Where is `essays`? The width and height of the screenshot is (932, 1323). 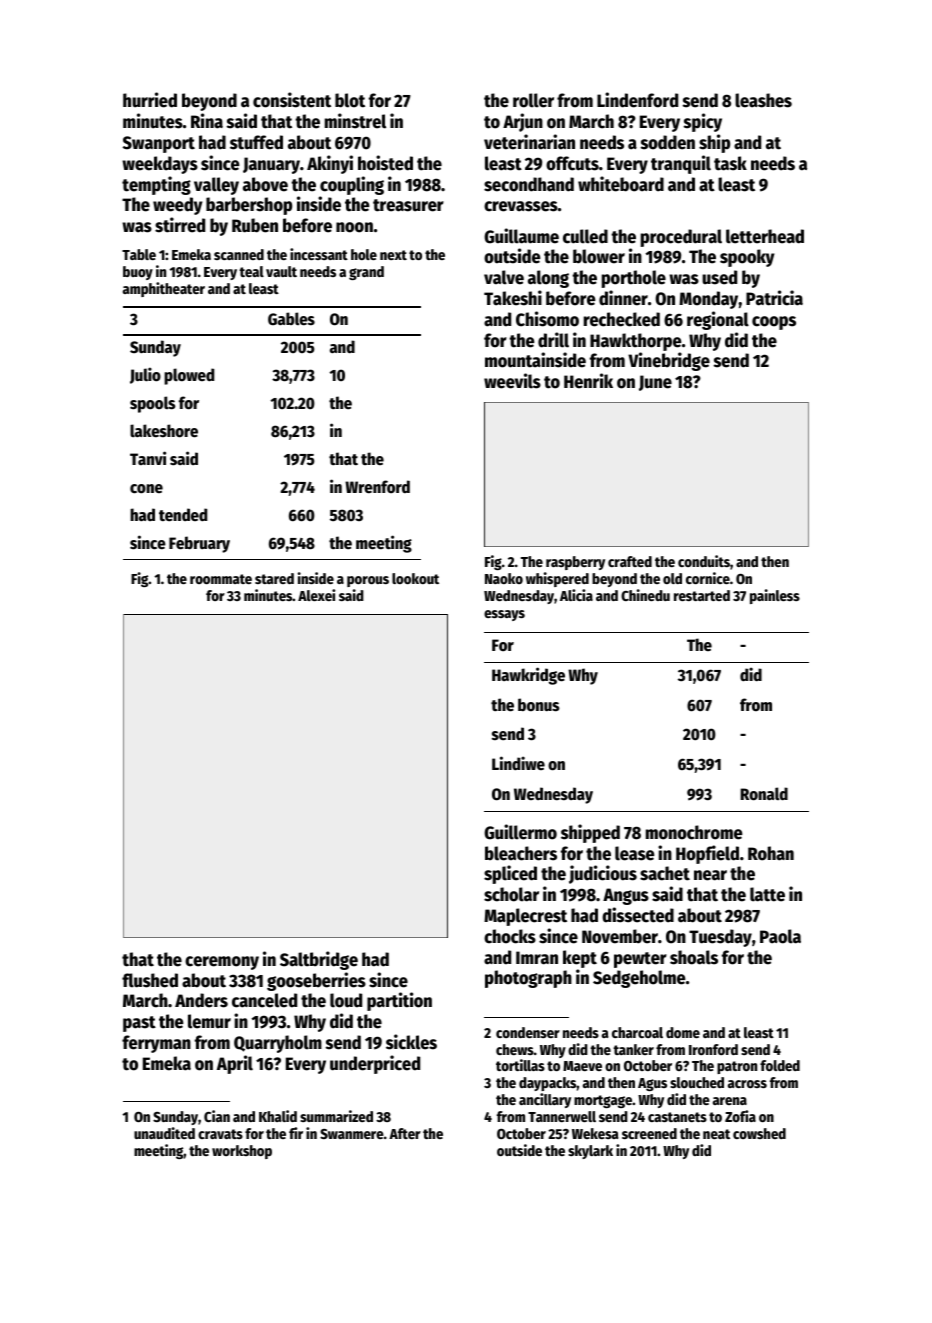
essays is located at coordinates (504, 615).
